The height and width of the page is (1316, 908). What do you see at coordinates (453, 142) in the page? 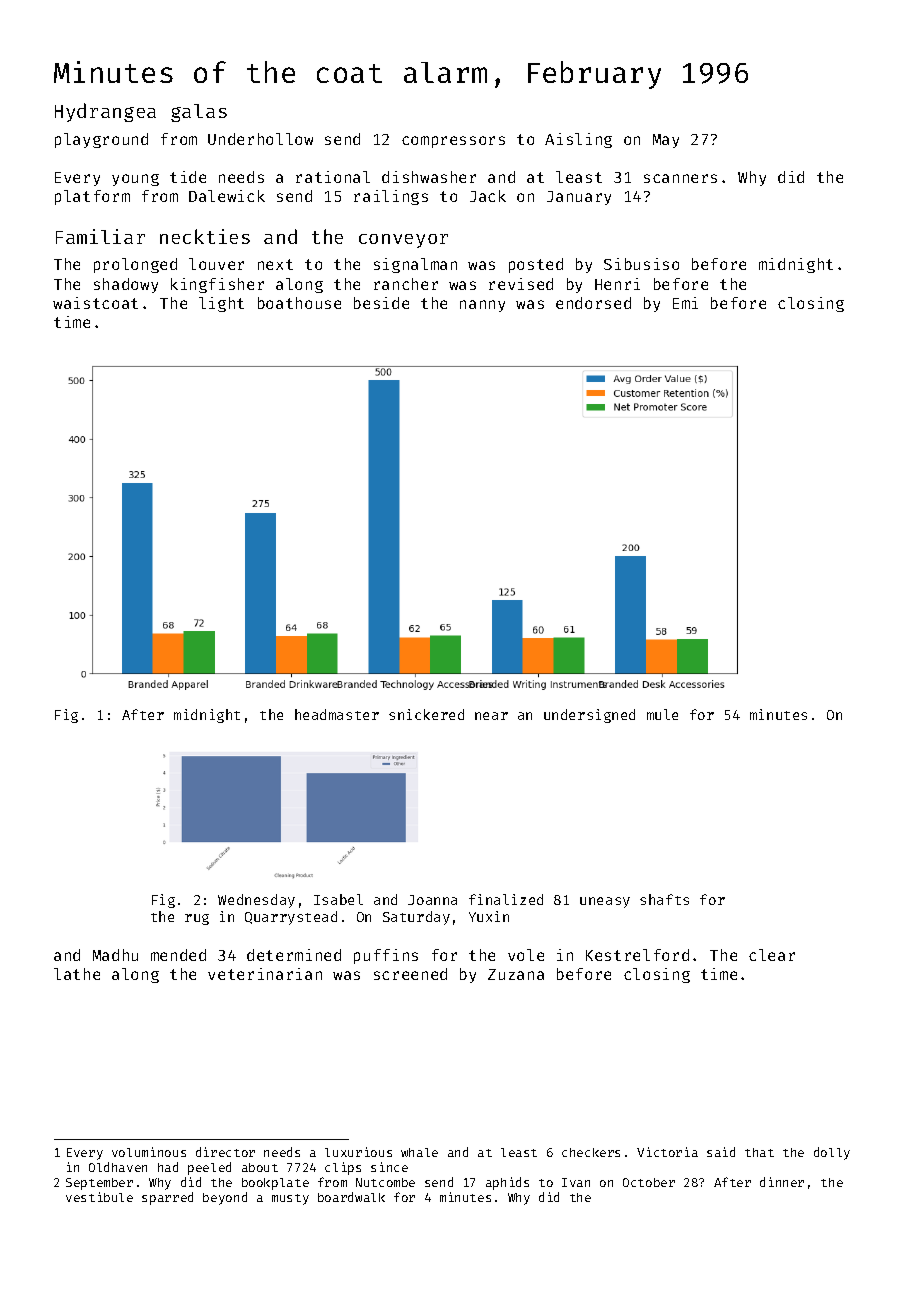
I see `compressors` at bounding box center [453, 142].
